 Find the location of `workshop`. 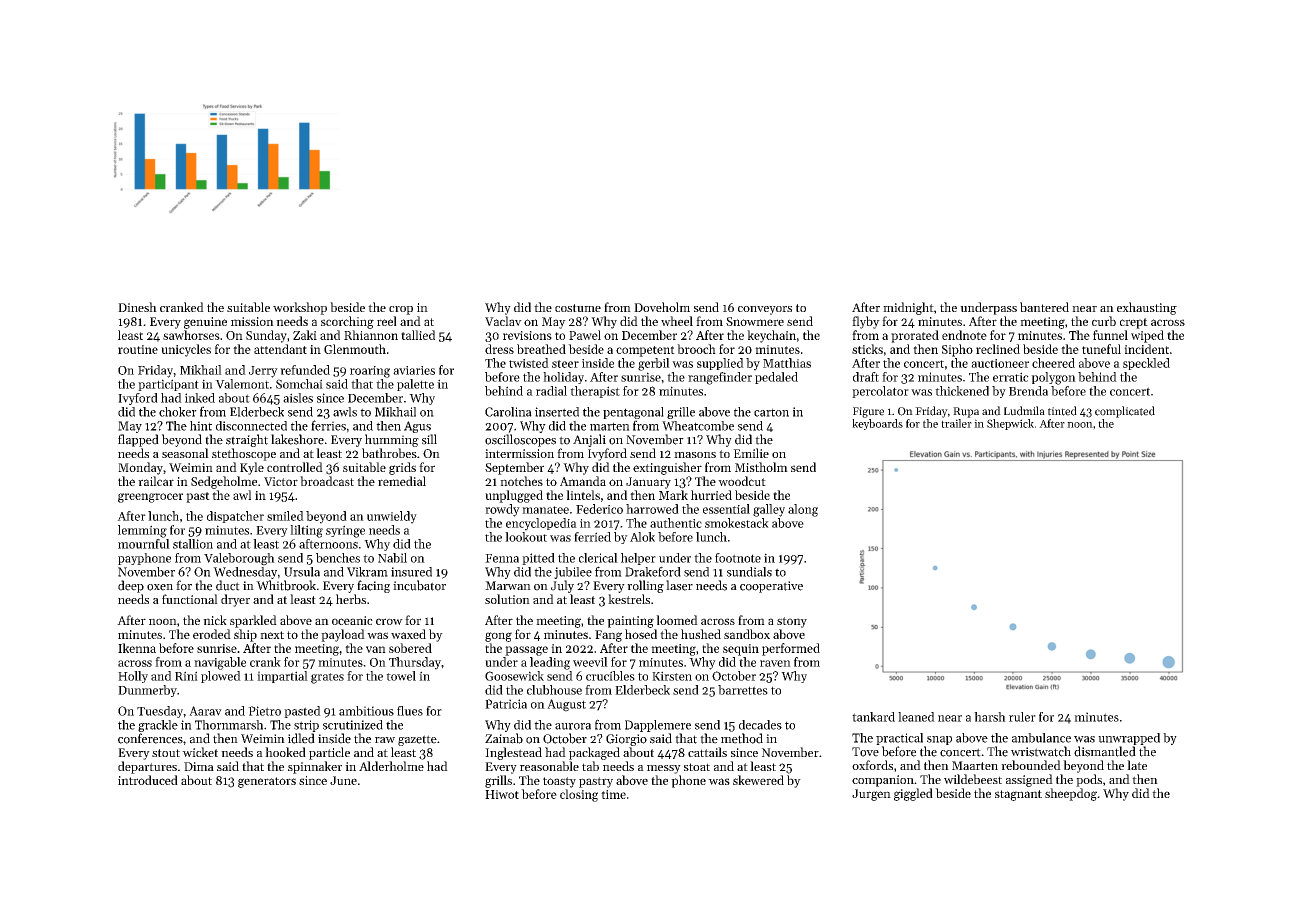

workshop is located at coordinates (300, 308).
